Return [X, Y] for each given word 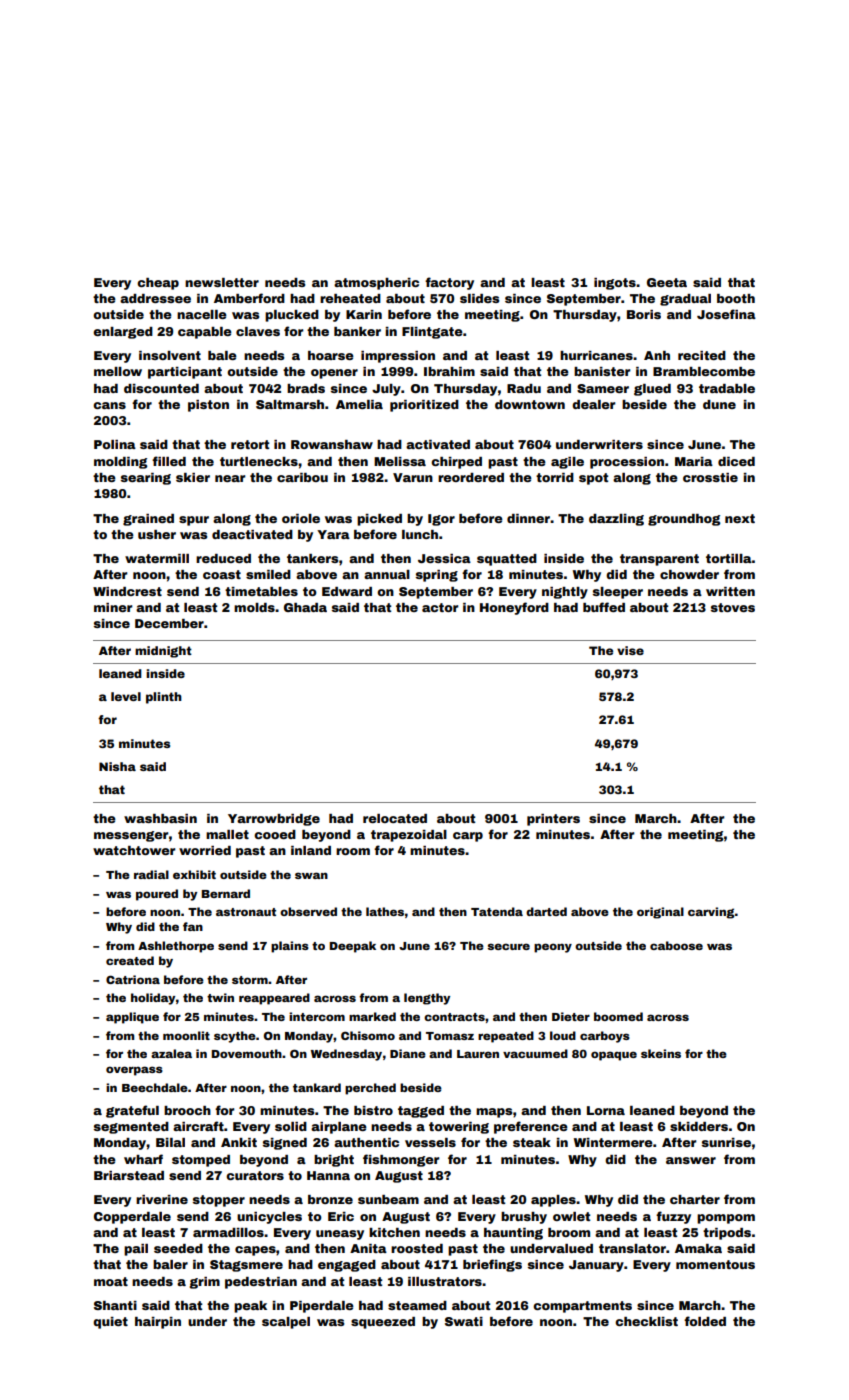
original [660, 913]
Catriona [133, 979]
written [730, 591]
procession [627, 463]
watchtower [134, 850]
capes [255, 1251]
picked [379, 520]
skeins [661, 1053]
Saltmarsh [290, 404]
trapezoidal [409, 836]
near [230, 478]
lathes [385, 911]
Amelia [359, 404]
